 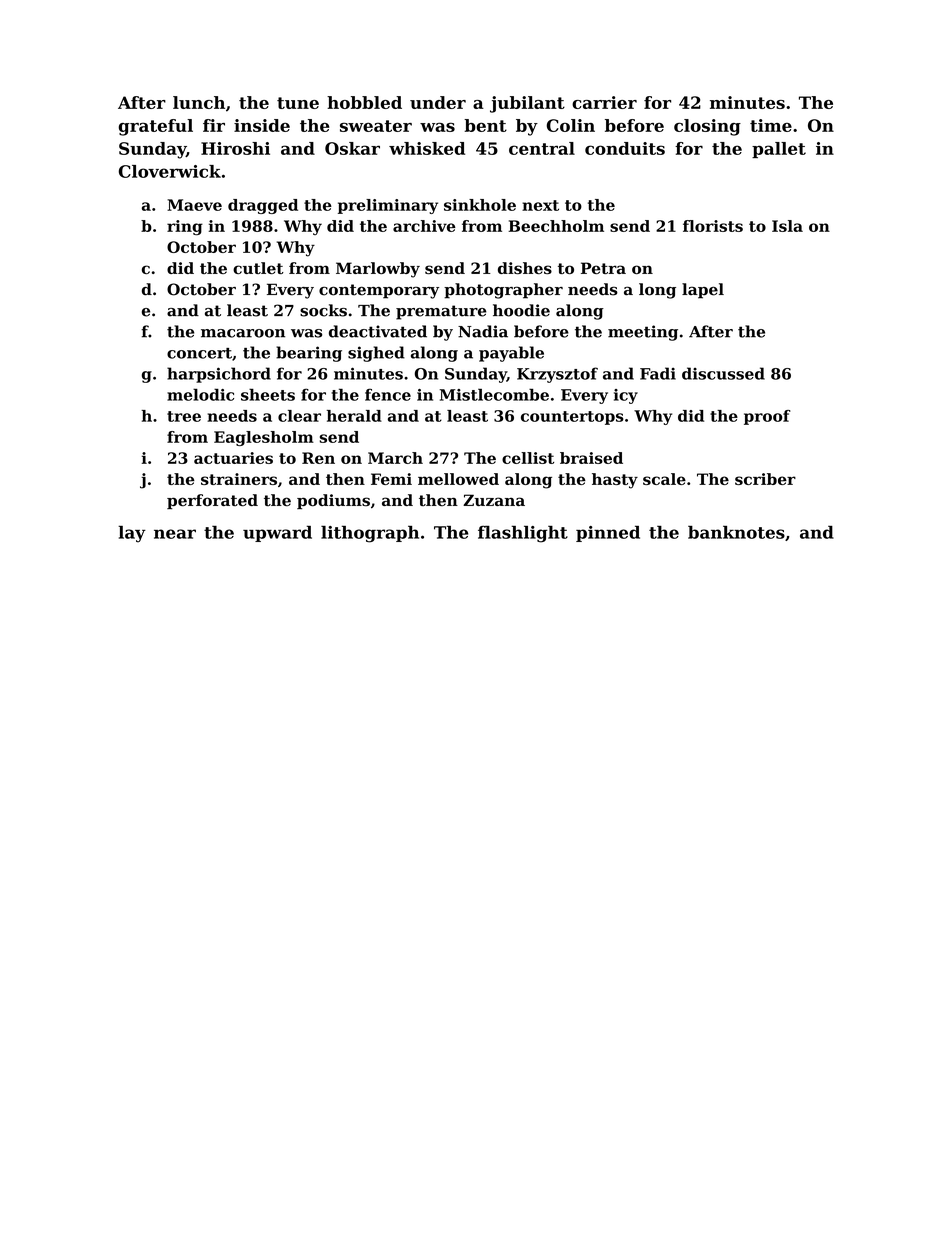 What do you see at coordinates (156, 127) in the screenshot?
I see `grateful` at bounding box center [156, 127].
